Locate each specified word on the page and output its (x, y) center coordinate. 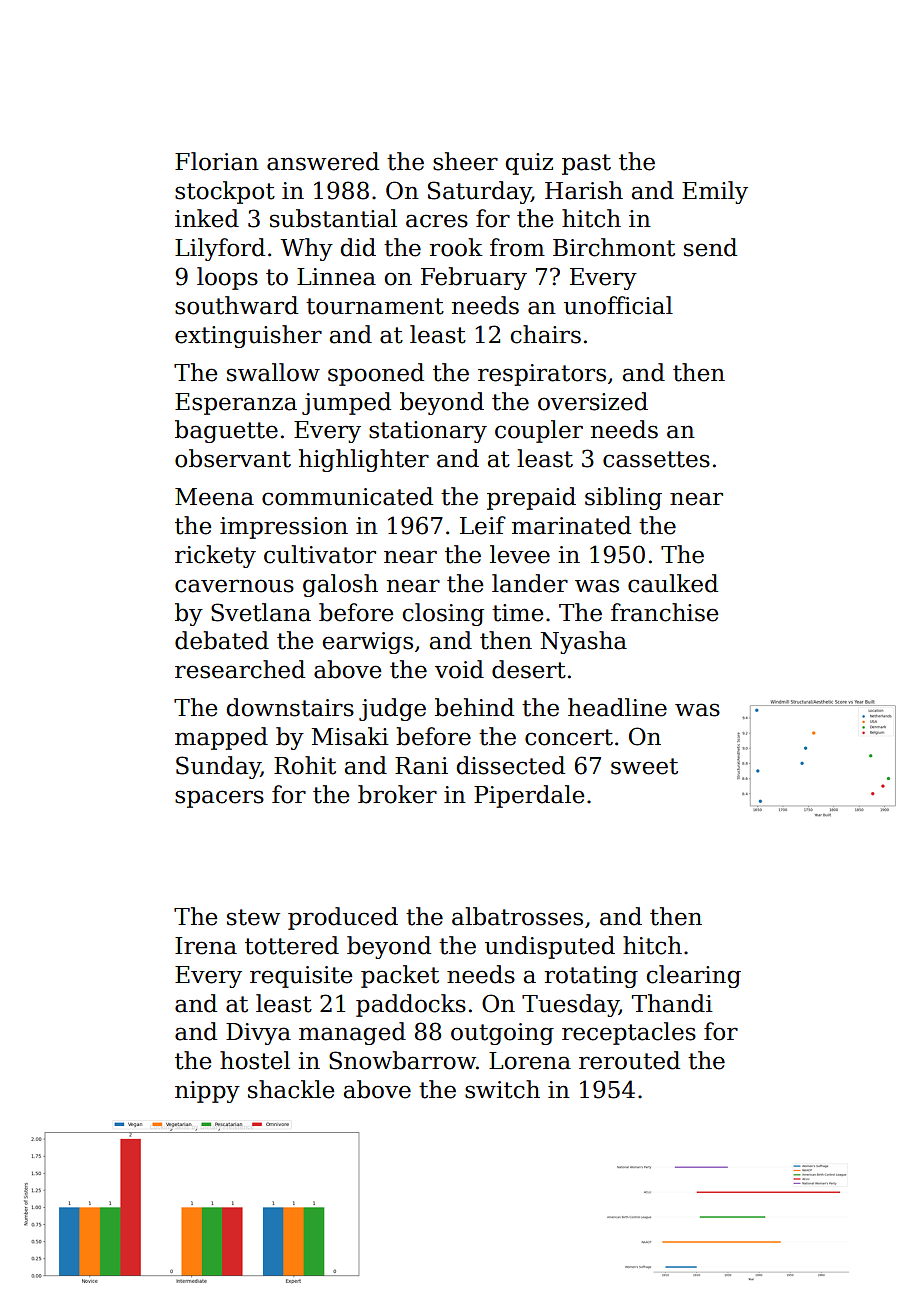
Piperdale (529, 796)
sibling (623, 498)
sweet (644, 766)
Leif (483, 525)
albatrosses (517, 916)
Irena (206, 946)
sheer (465, 161)
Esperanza (236, 404)
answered (323, 161)
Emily (715, 192)
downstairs (290, 707)
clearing (694, 976)
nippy (207, 1092)
